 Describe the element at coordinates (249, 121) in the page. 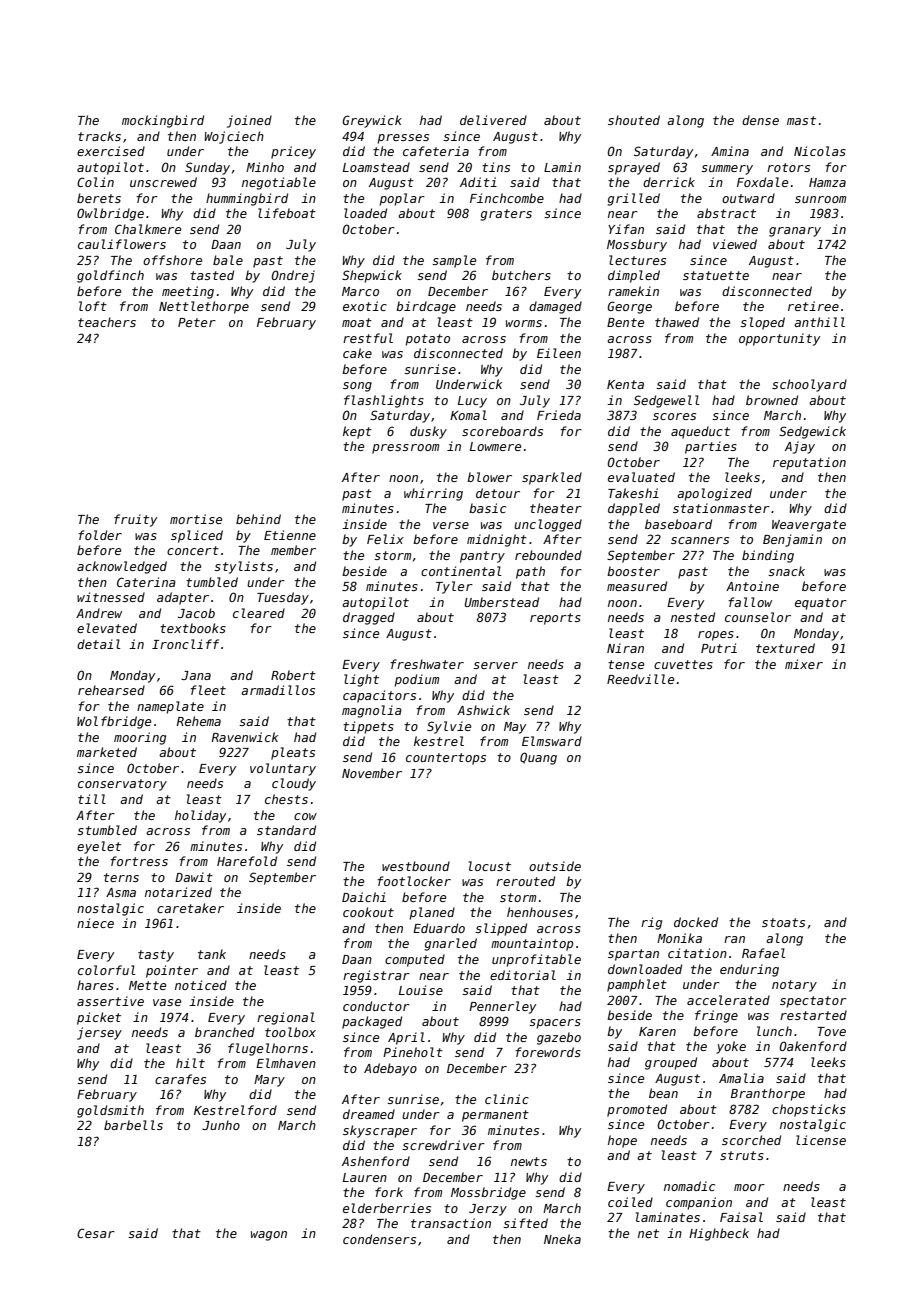

I see `joined` at that location.
